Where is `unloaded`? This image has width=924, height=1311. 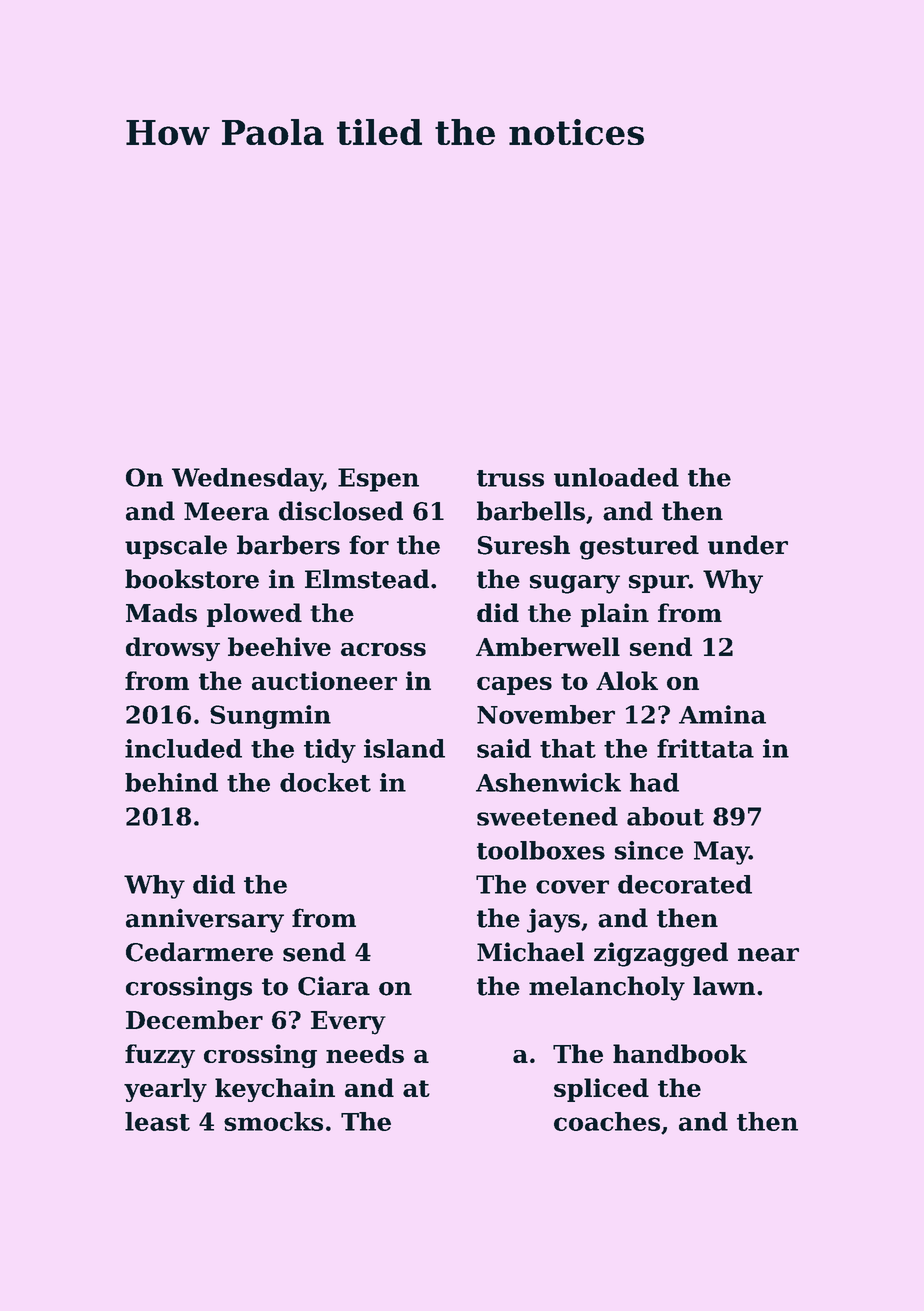 unloaded is located at coordinates (616, 477).
